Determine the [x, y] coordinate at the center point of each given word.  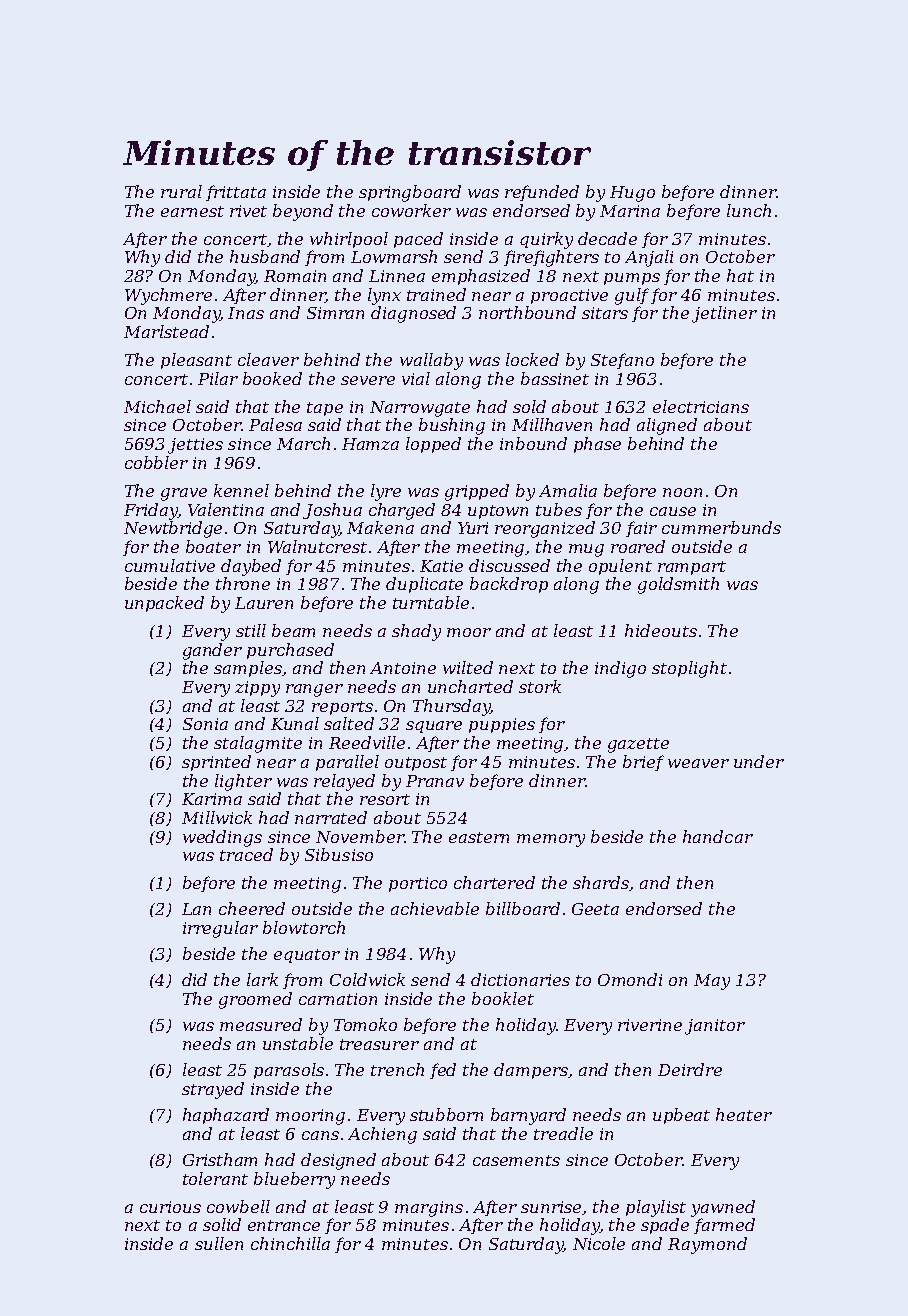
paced [418, 240]
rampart [692, 568]
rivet [248, 211]
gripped [477, 492]
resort [385, 799]
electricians [701, 406]
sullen [219, 1243]
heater [744, 1114]
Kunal [295, 723]
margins [429, 1209]
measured [261, 1024]
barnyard [528, 1116]
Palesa [275, 424]
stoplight [689, 669]
